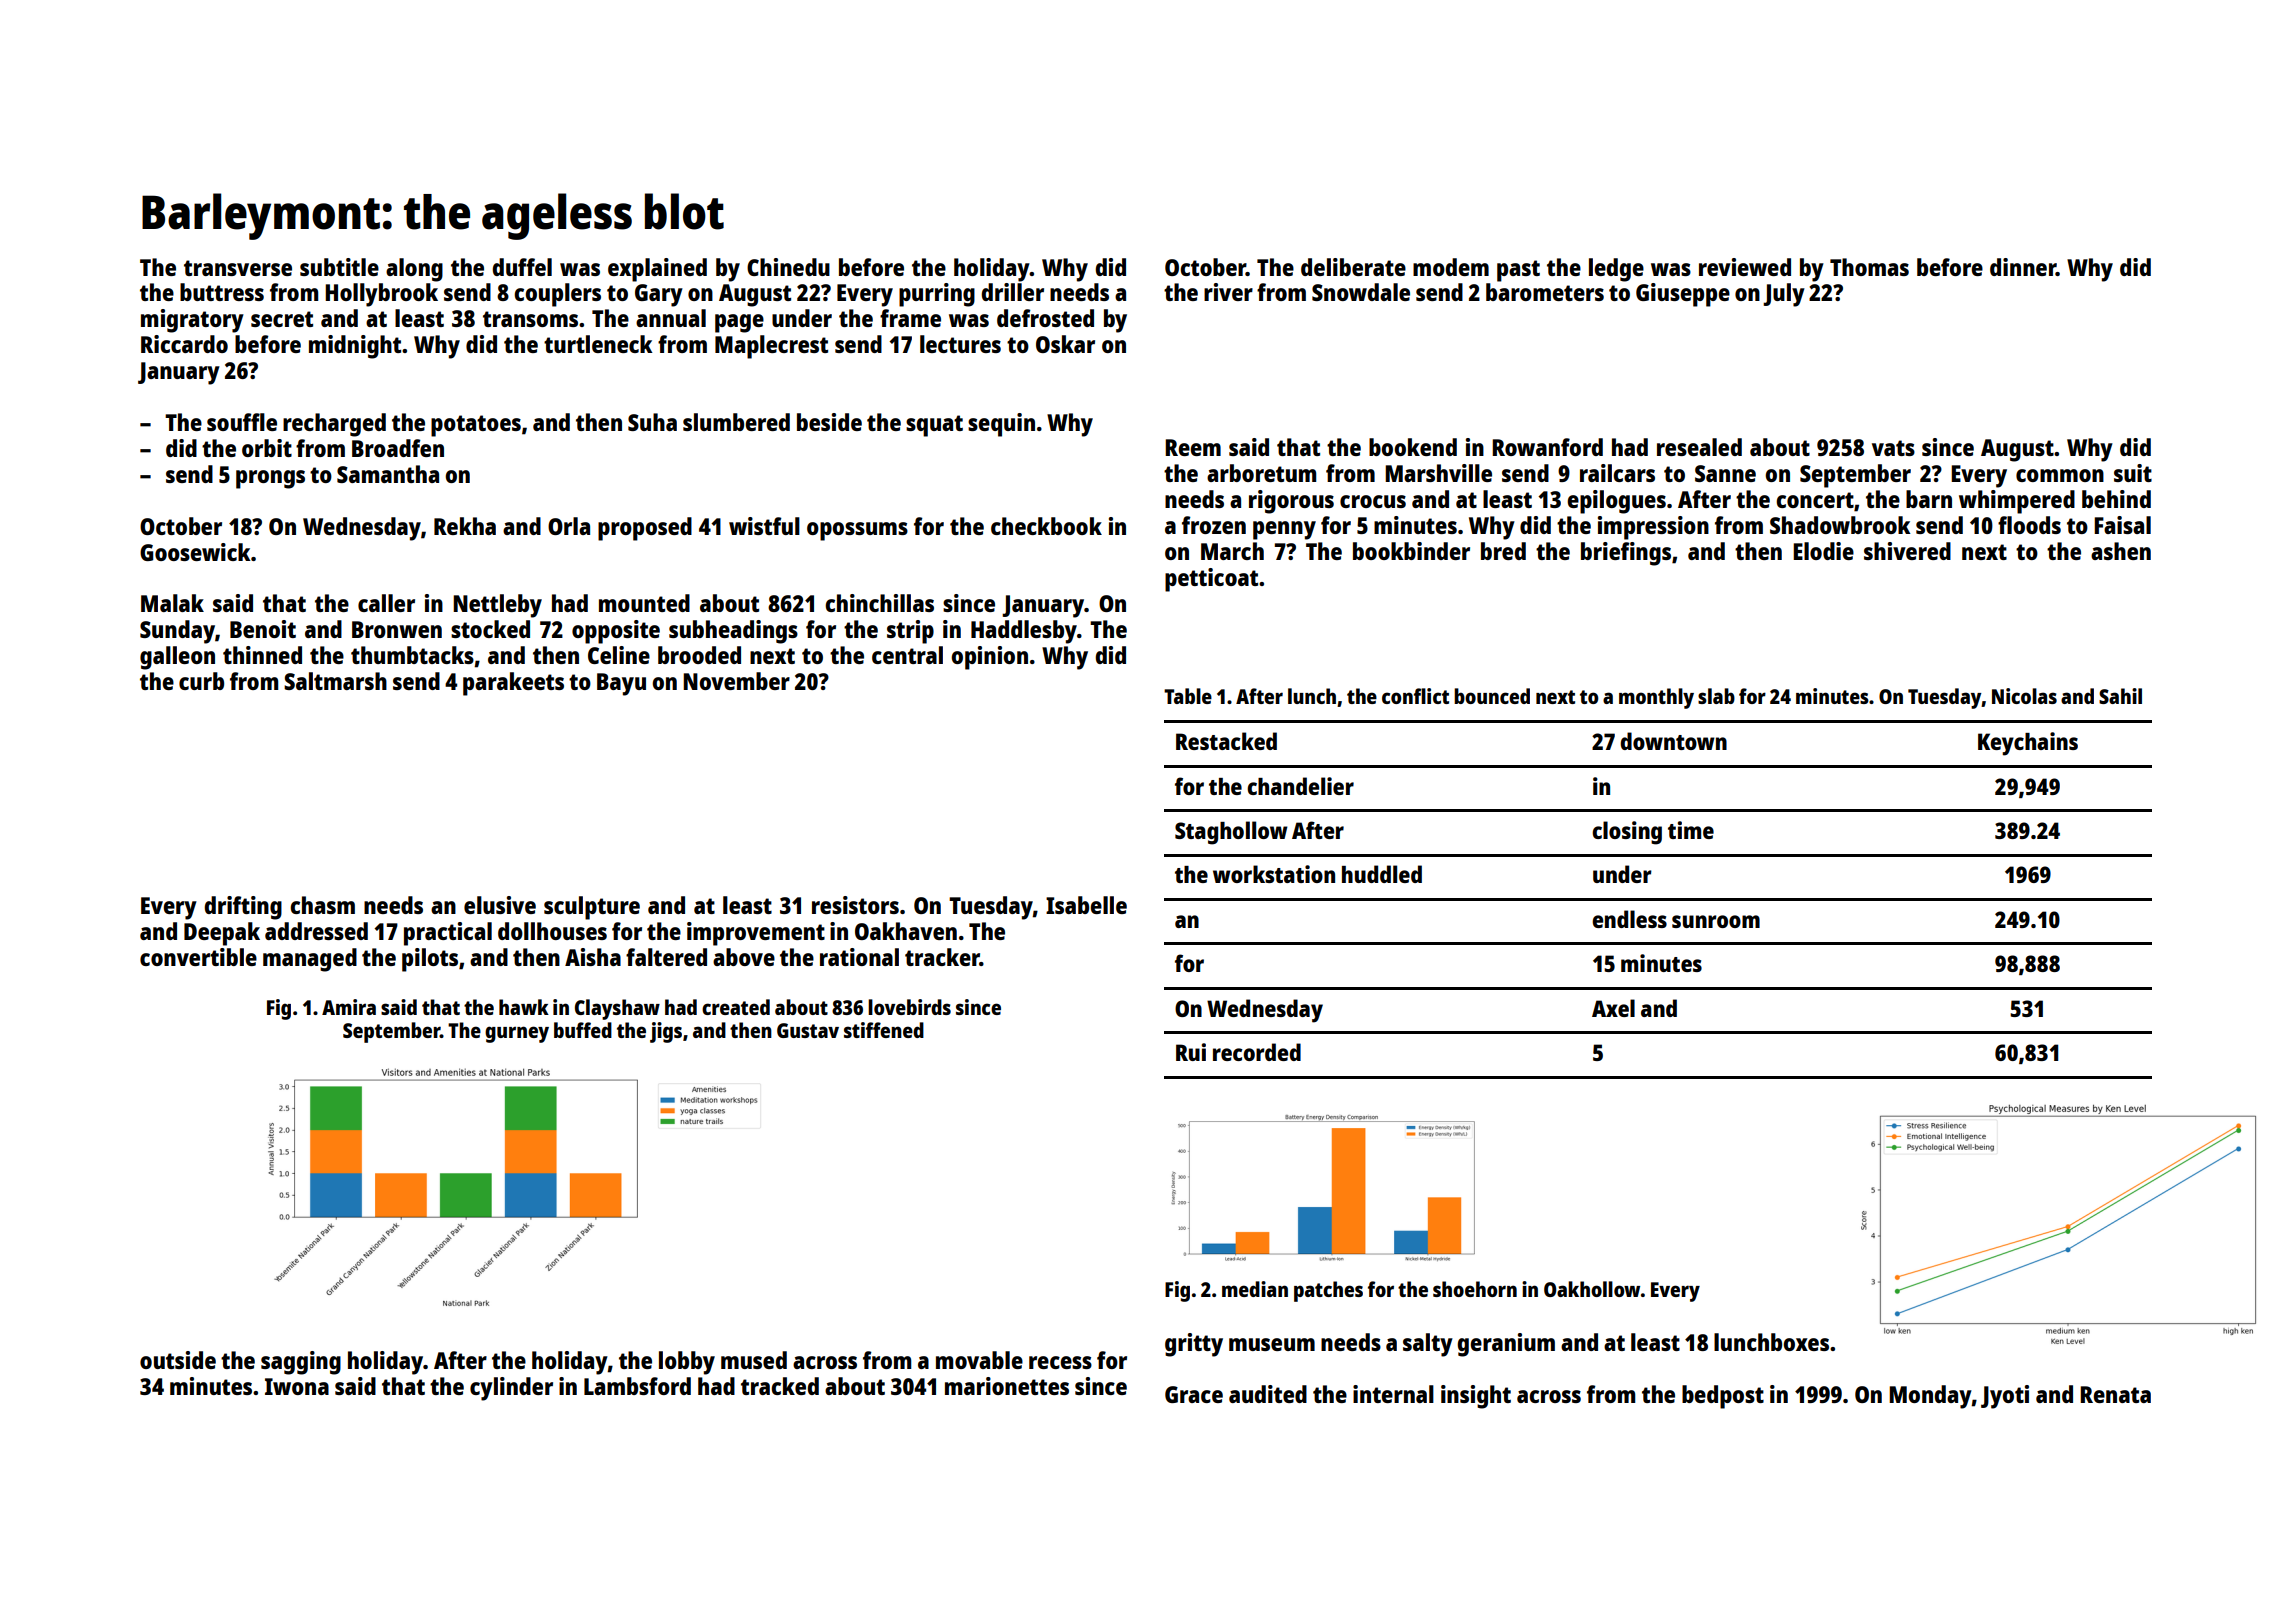  What do you see at coordinates (301, 1363) in the screenshot?
I see `sagging` at bounding box center [301, 1363].
